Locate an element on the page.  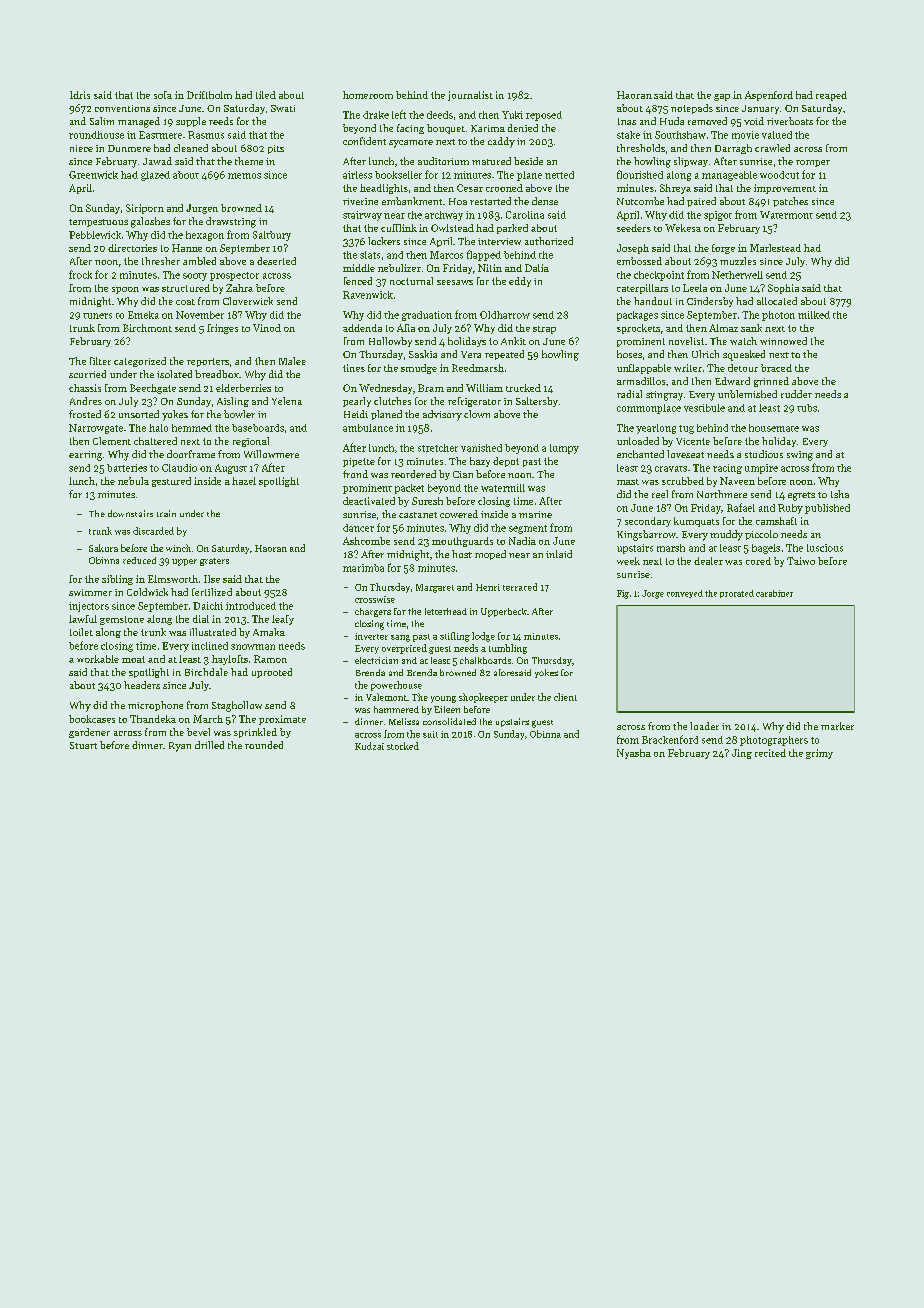
Suresh is located at coordinates (427, 501).
